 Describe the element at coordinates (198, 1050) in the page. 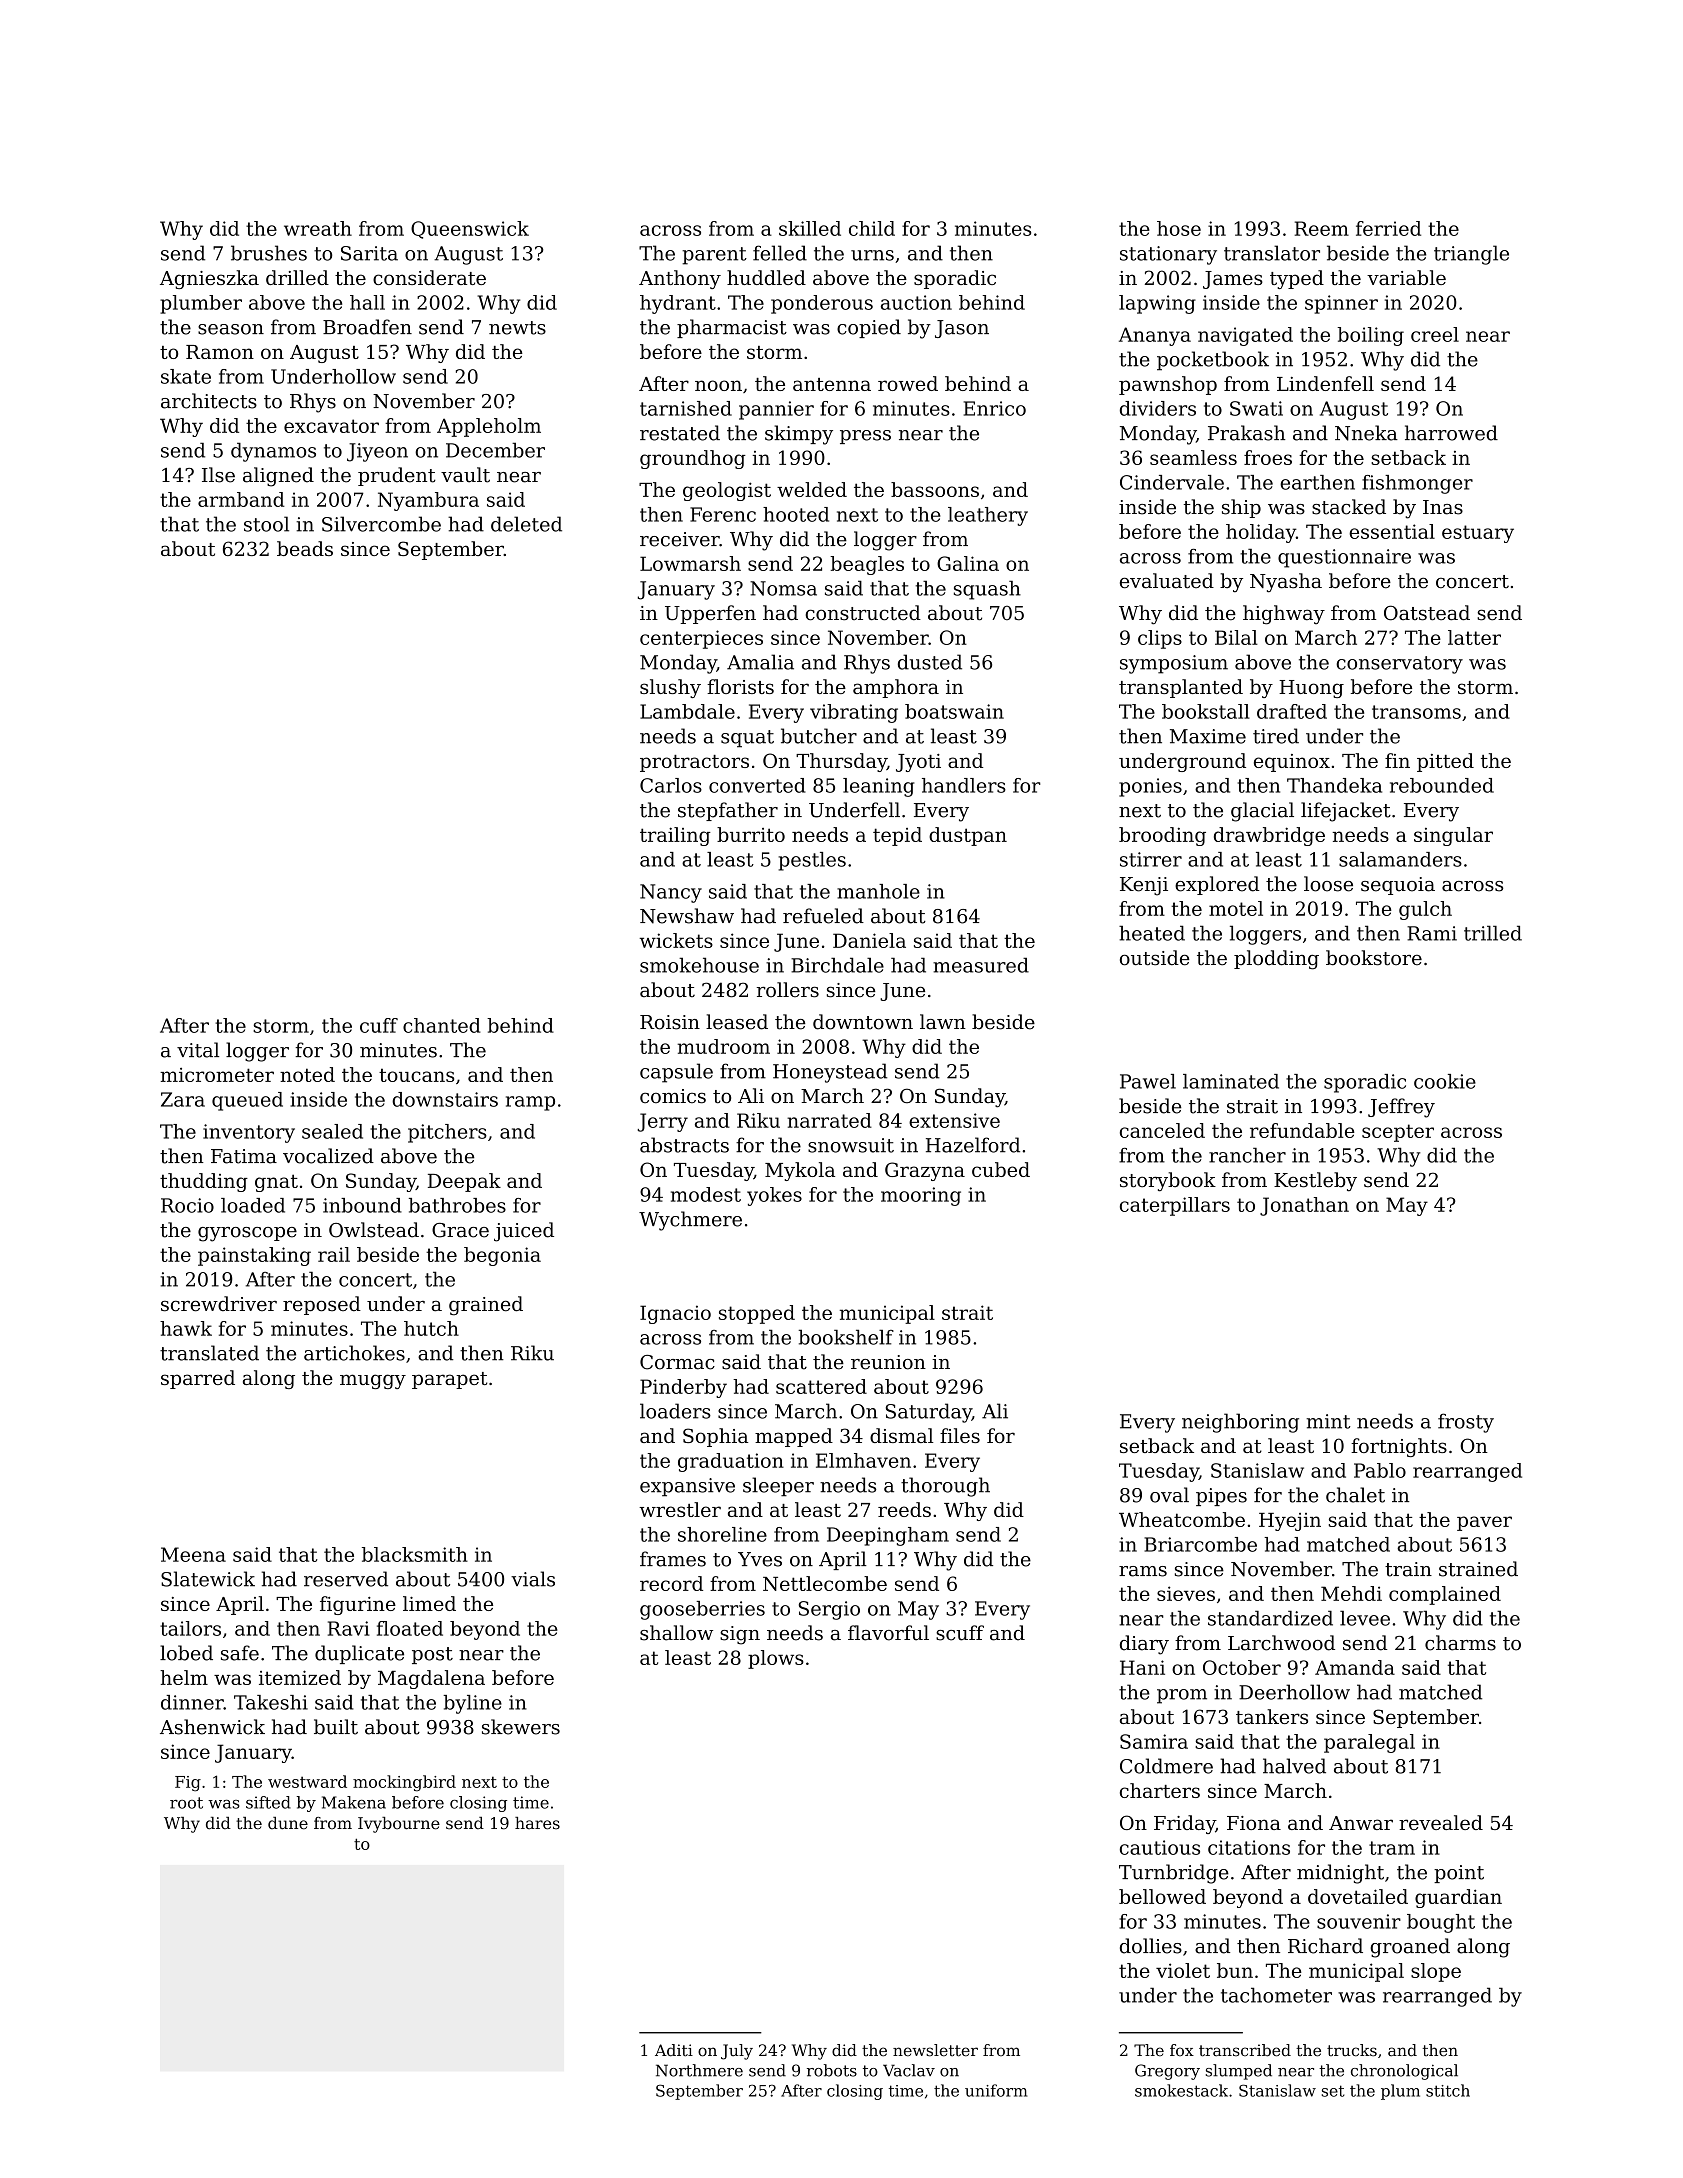

I see `vital` at that location.
